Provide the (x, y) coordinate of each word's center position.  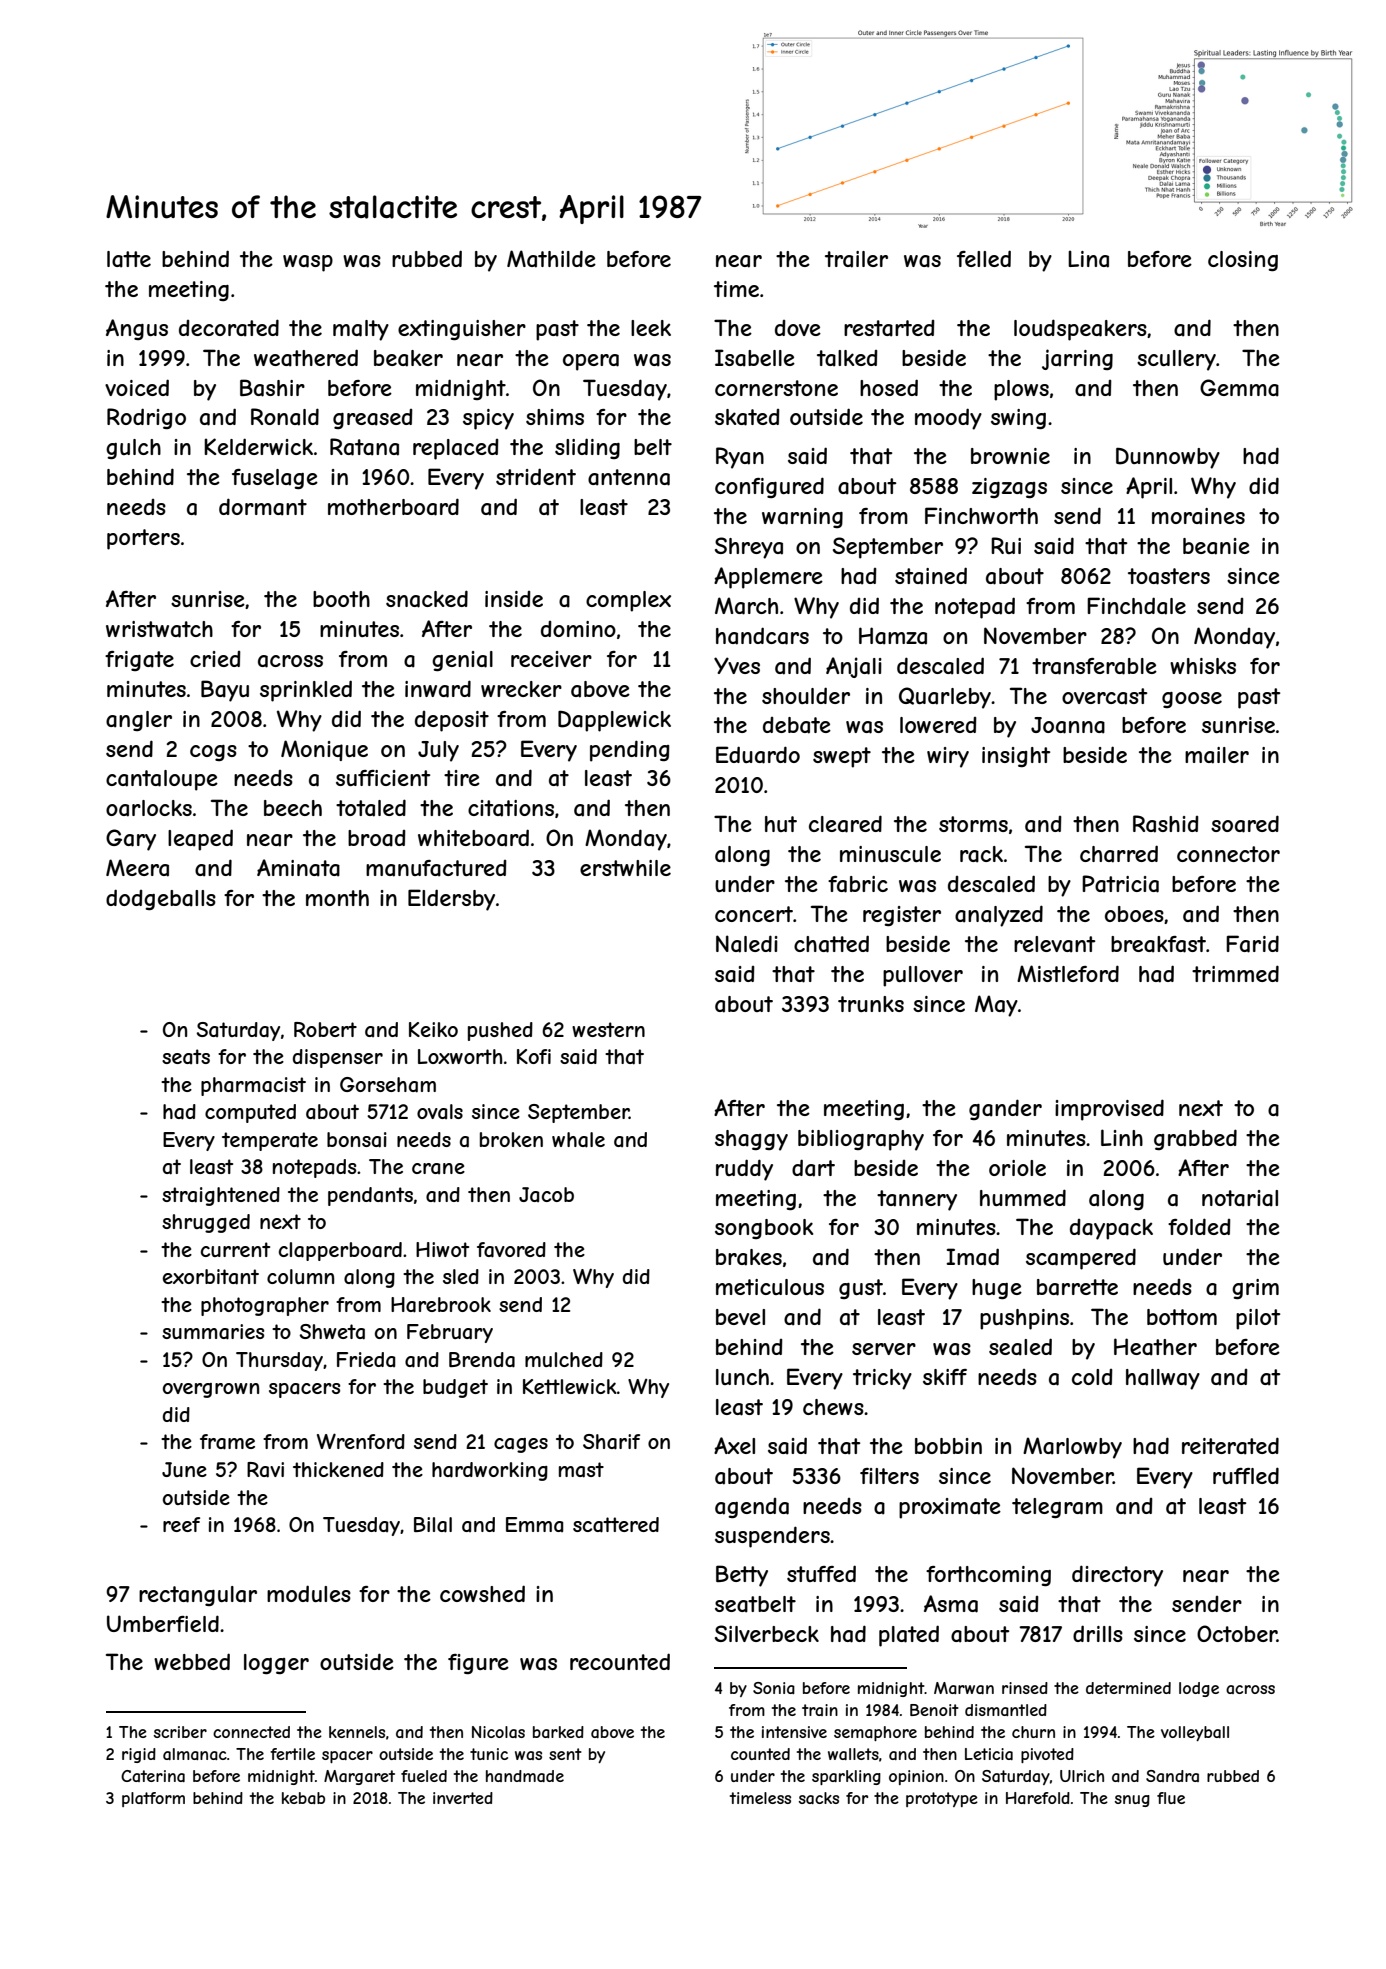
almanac (195, 1754)
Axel (734, 1445)
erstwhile (625, 868)
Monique (324, 750)
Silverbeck (767, 1633)
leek (651, 328)
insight (1016, 757)
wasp (308, 263)
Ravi (265, 1470)
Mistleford (1068, 973)
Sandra (1172, 1776)
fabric (858, 884)
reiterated (1230, 1446)
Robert (325, 1029)
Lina (1088, 259)
